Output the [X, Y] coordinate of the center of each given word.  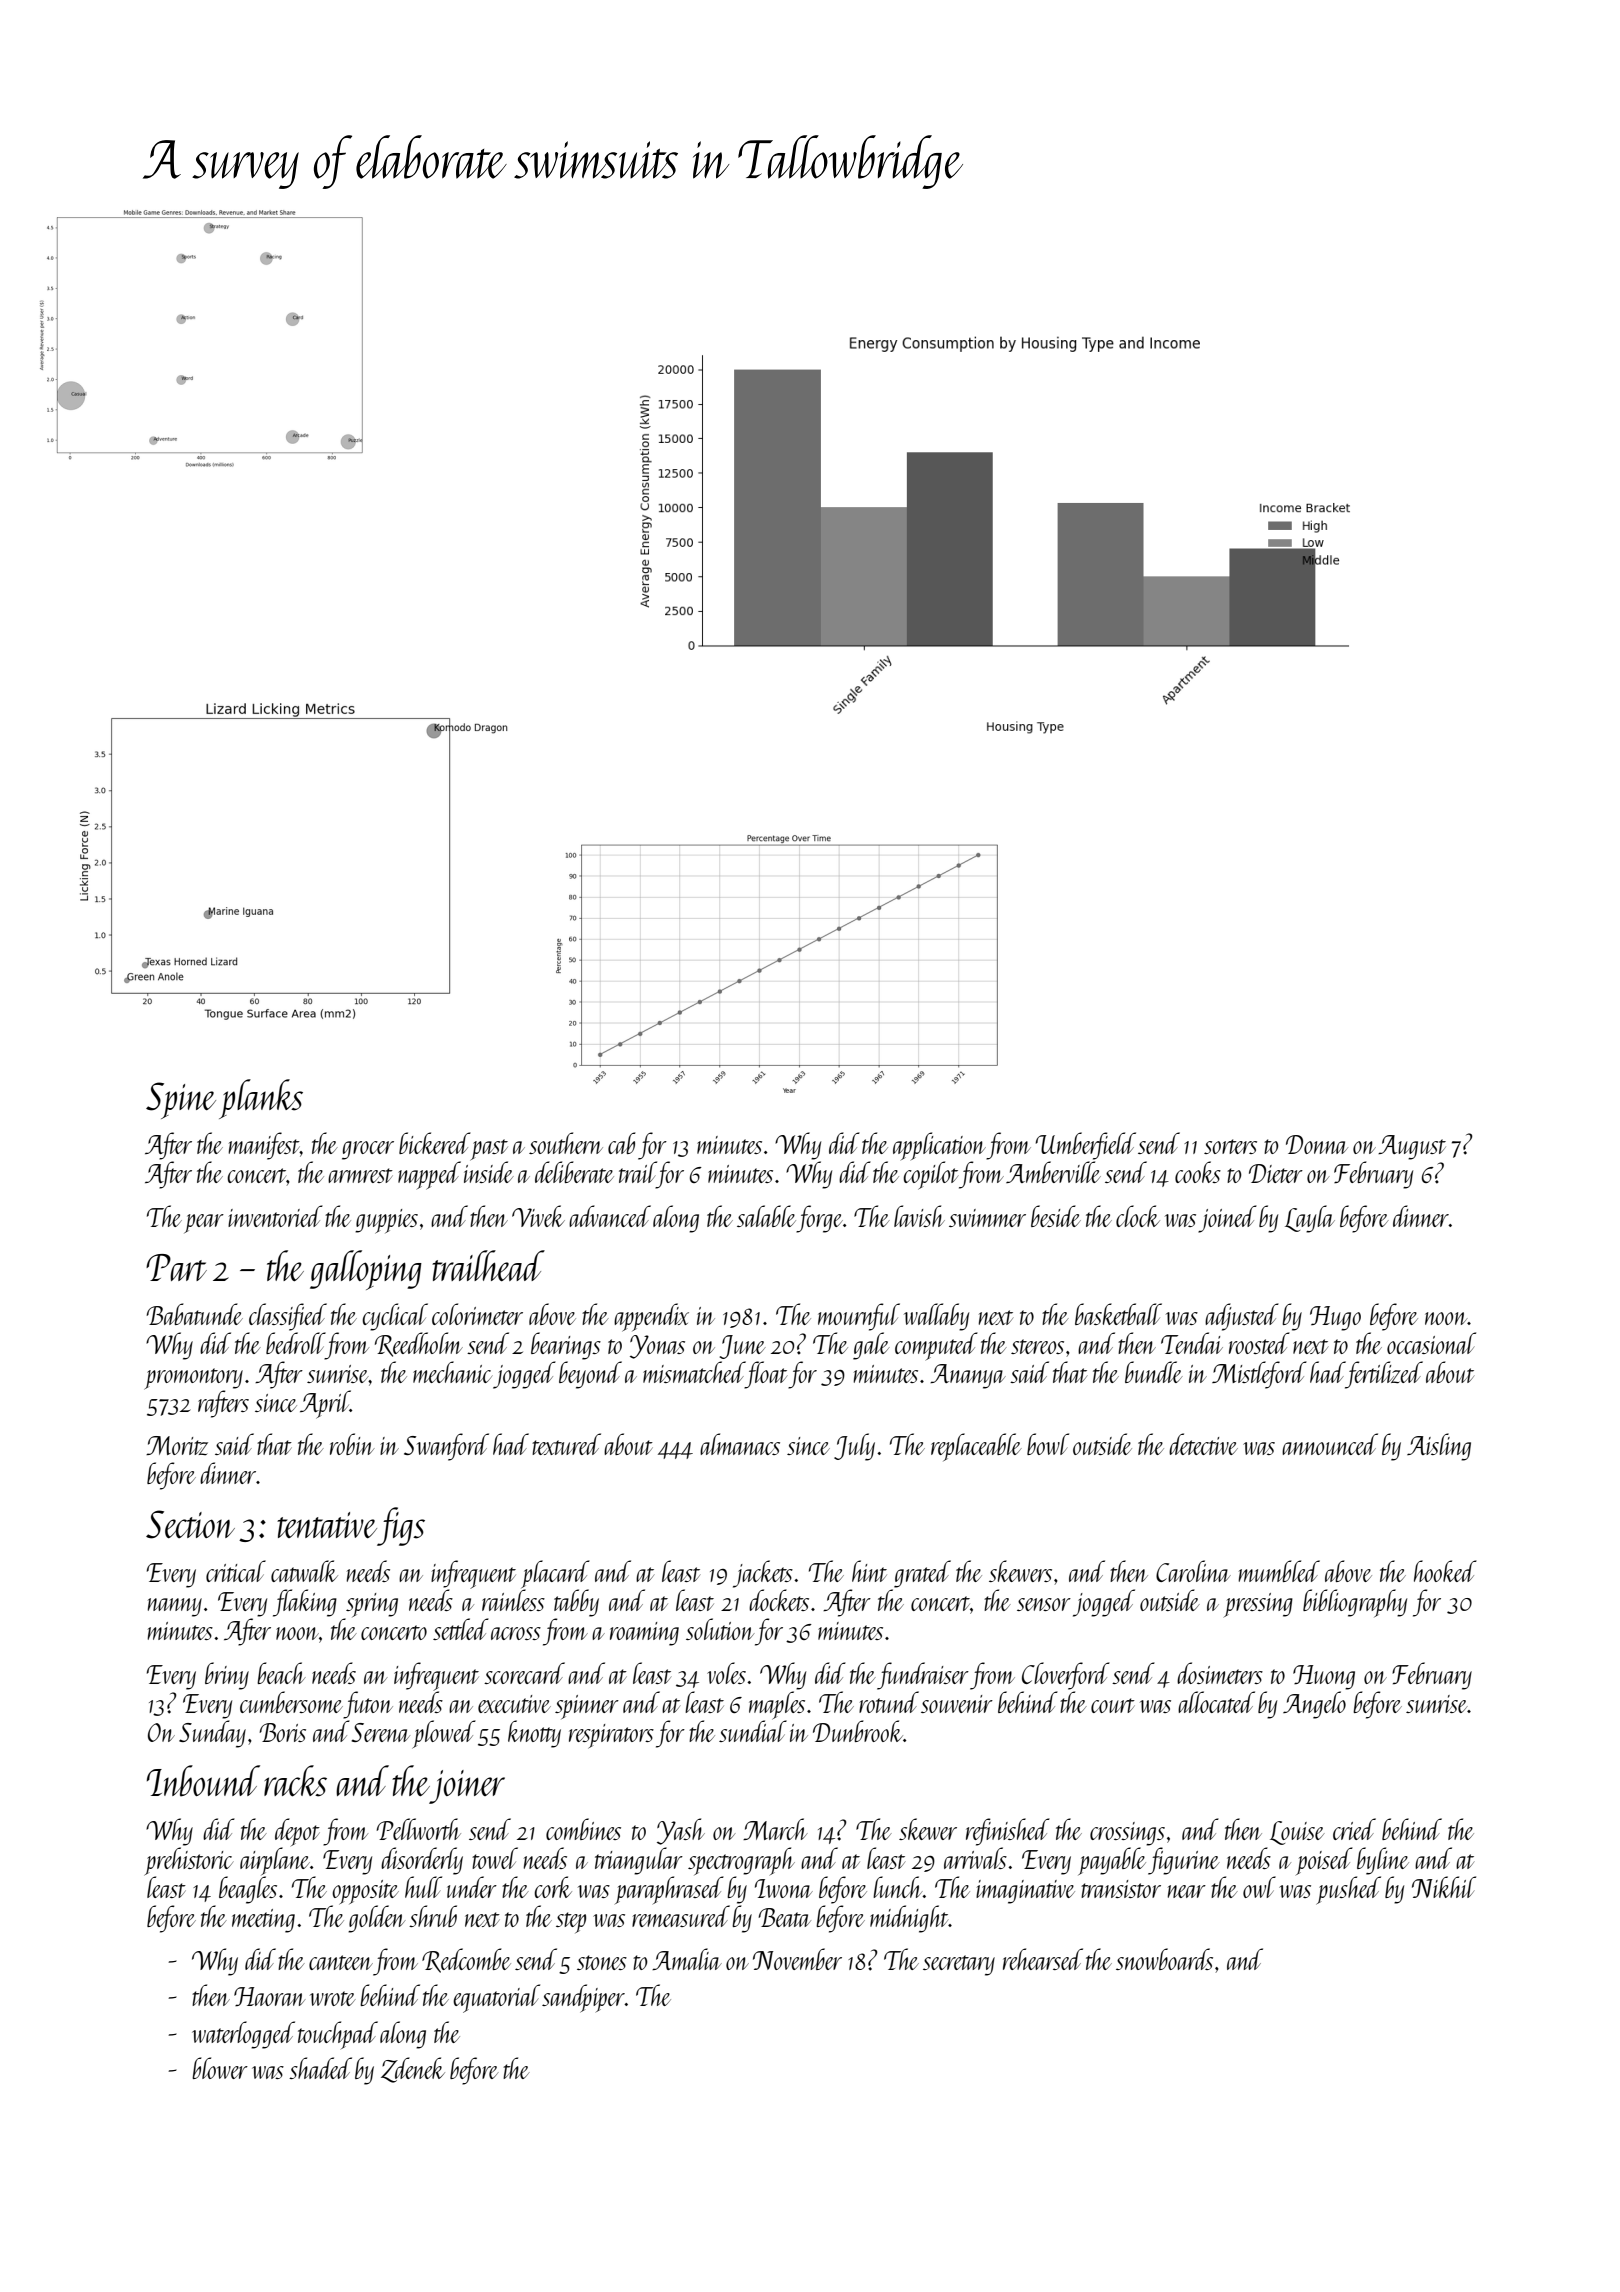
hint [869, 1571]
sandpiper [583, 1998]
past [489, 1149]
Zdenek [413, 2070]
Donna [1317, 1144]
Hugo [1335, 1318]
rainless [513, 1600]
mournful [859, 1317]
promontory [193, 1379]
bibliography [1355, 1603]
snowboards [1164, 1959]
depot [297, 1832]
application [939, 1146]
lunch [898, 1887]
